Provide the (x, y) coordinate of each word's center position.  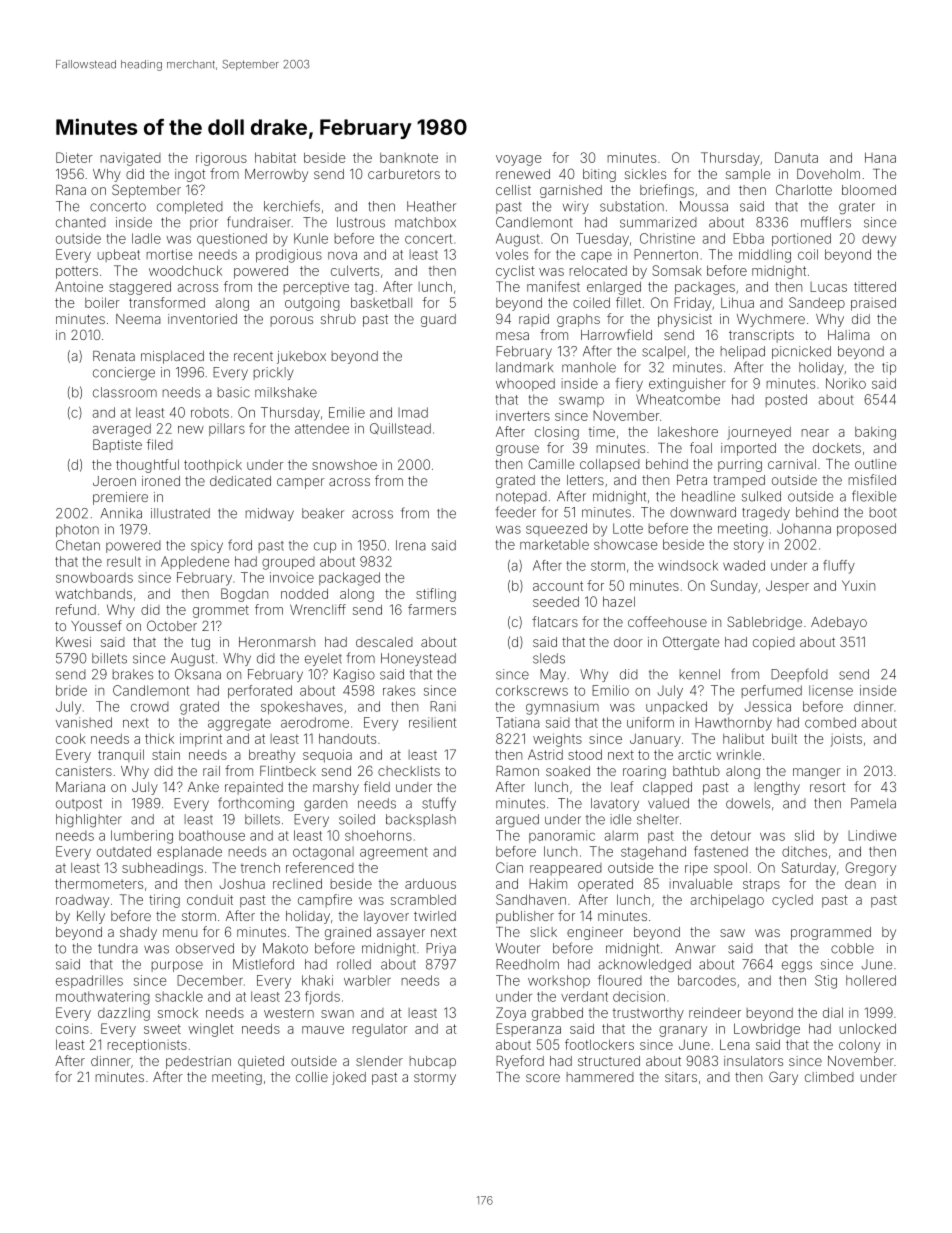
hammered (600, 1077)
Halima (849, 335)
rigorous (221, 159)
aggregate (239, 724)
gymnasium (562, 708)
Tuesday (602, 240)
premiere (120, 498)
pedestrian (198, 1062)
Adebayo (839, 623)
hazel (619, 601)
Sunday (734, 587)
